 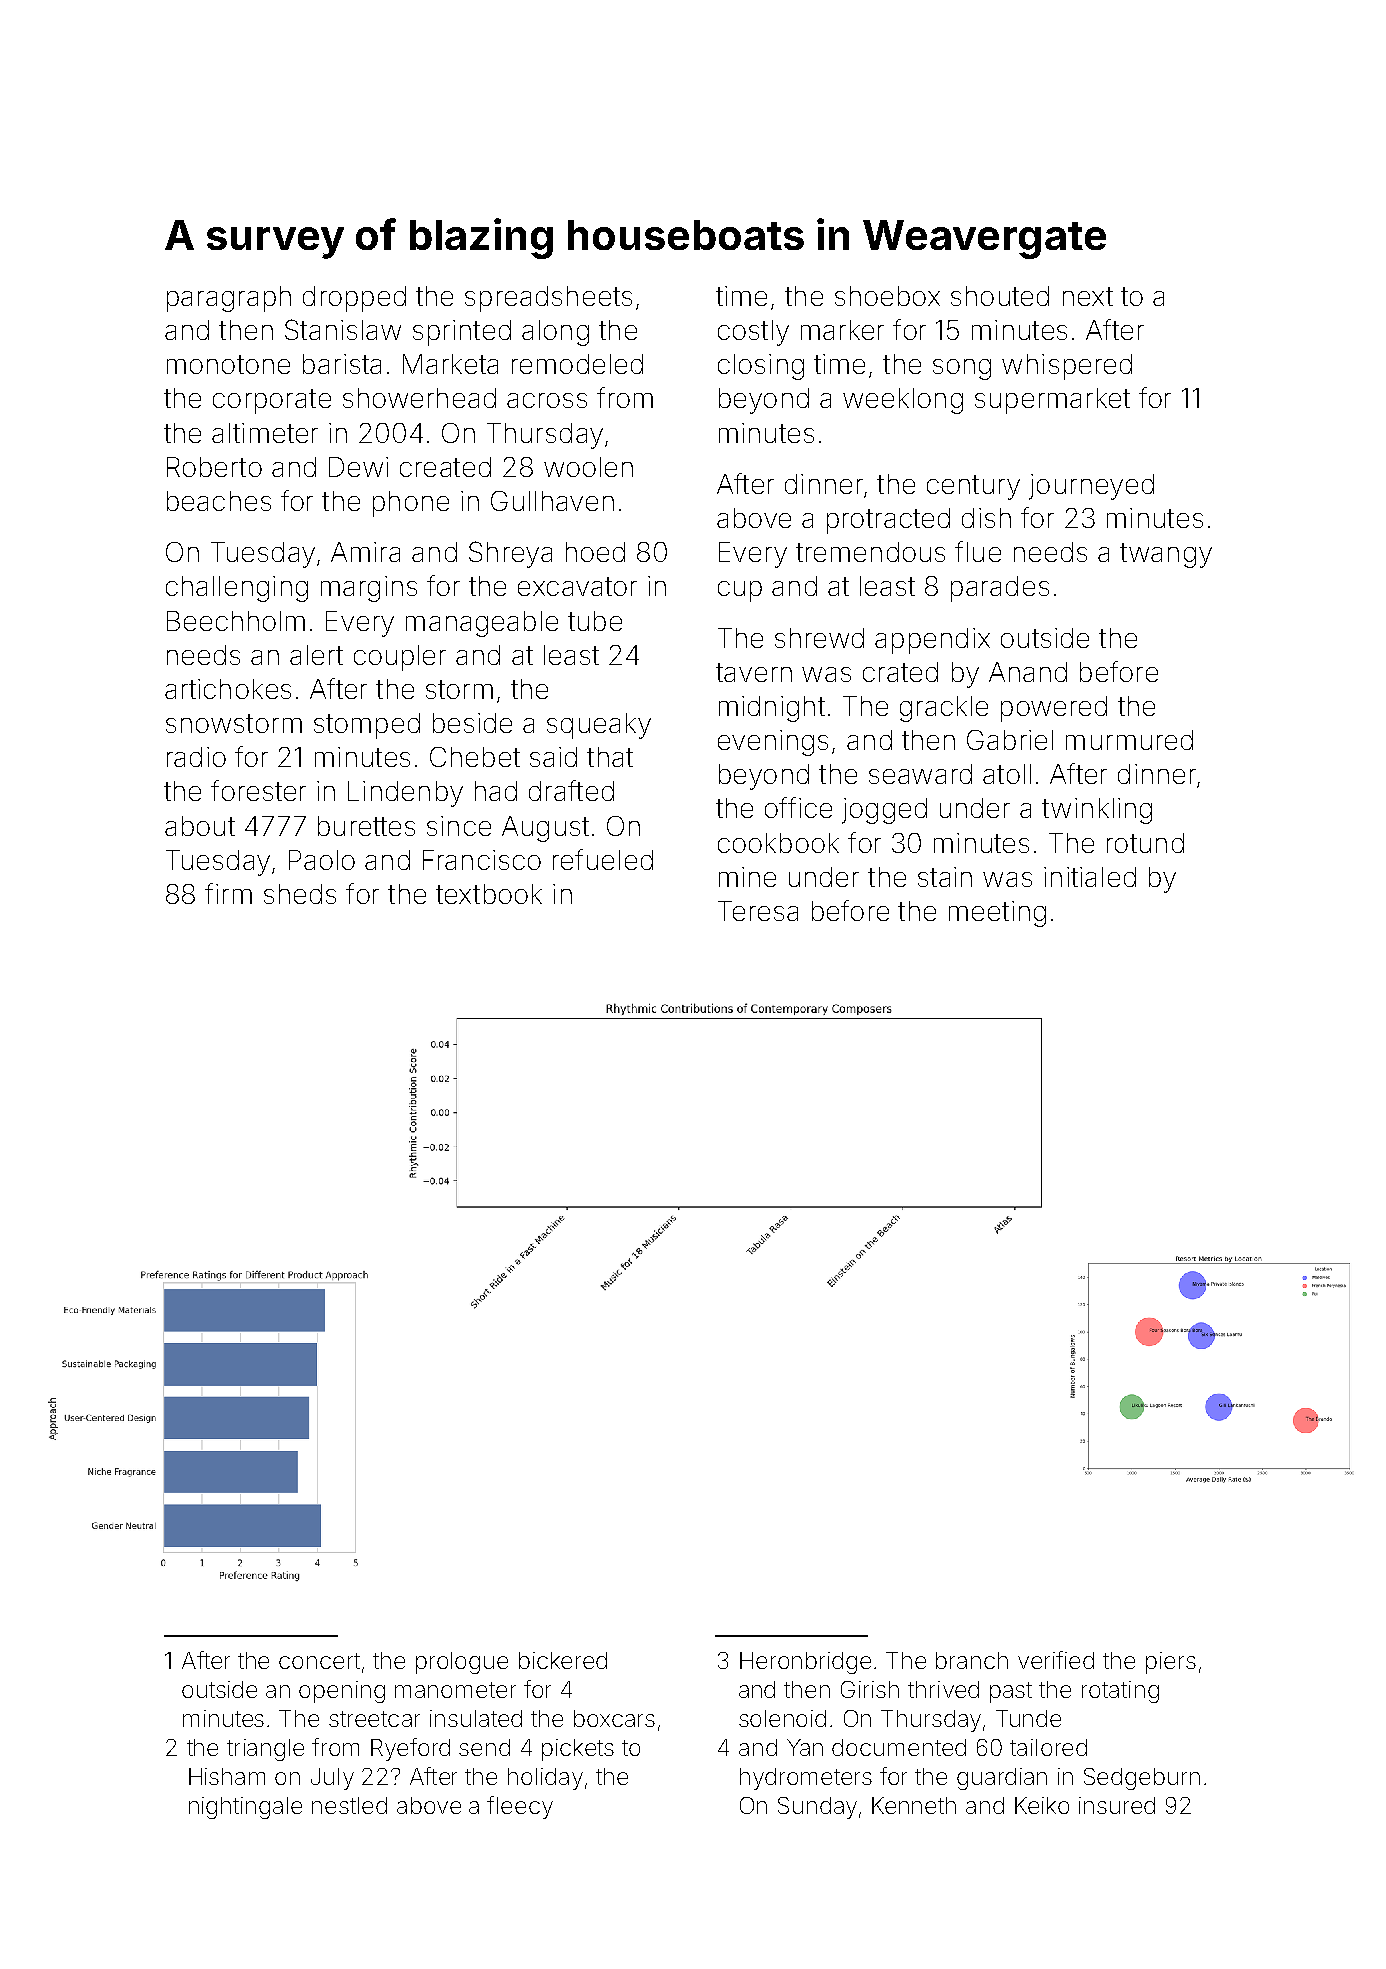 What do you see at coordinates (1142, 1779) in the screenshot?
I see `Sedgeburn` at bounding box center [1142, 1779].
